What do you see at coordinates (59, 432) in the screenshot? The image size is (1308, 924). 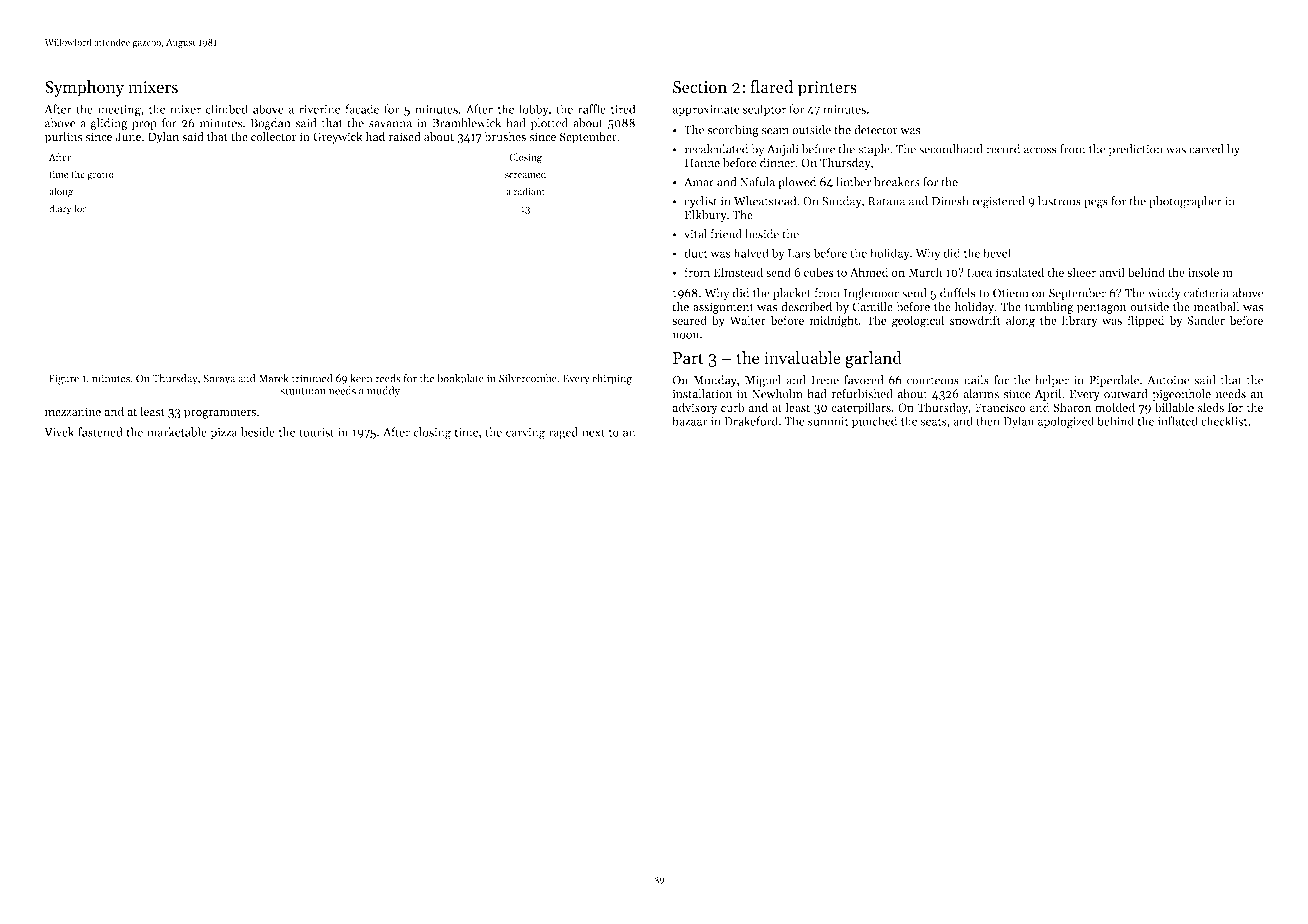 I see `Vivek` at bounding box center [59, 432].
